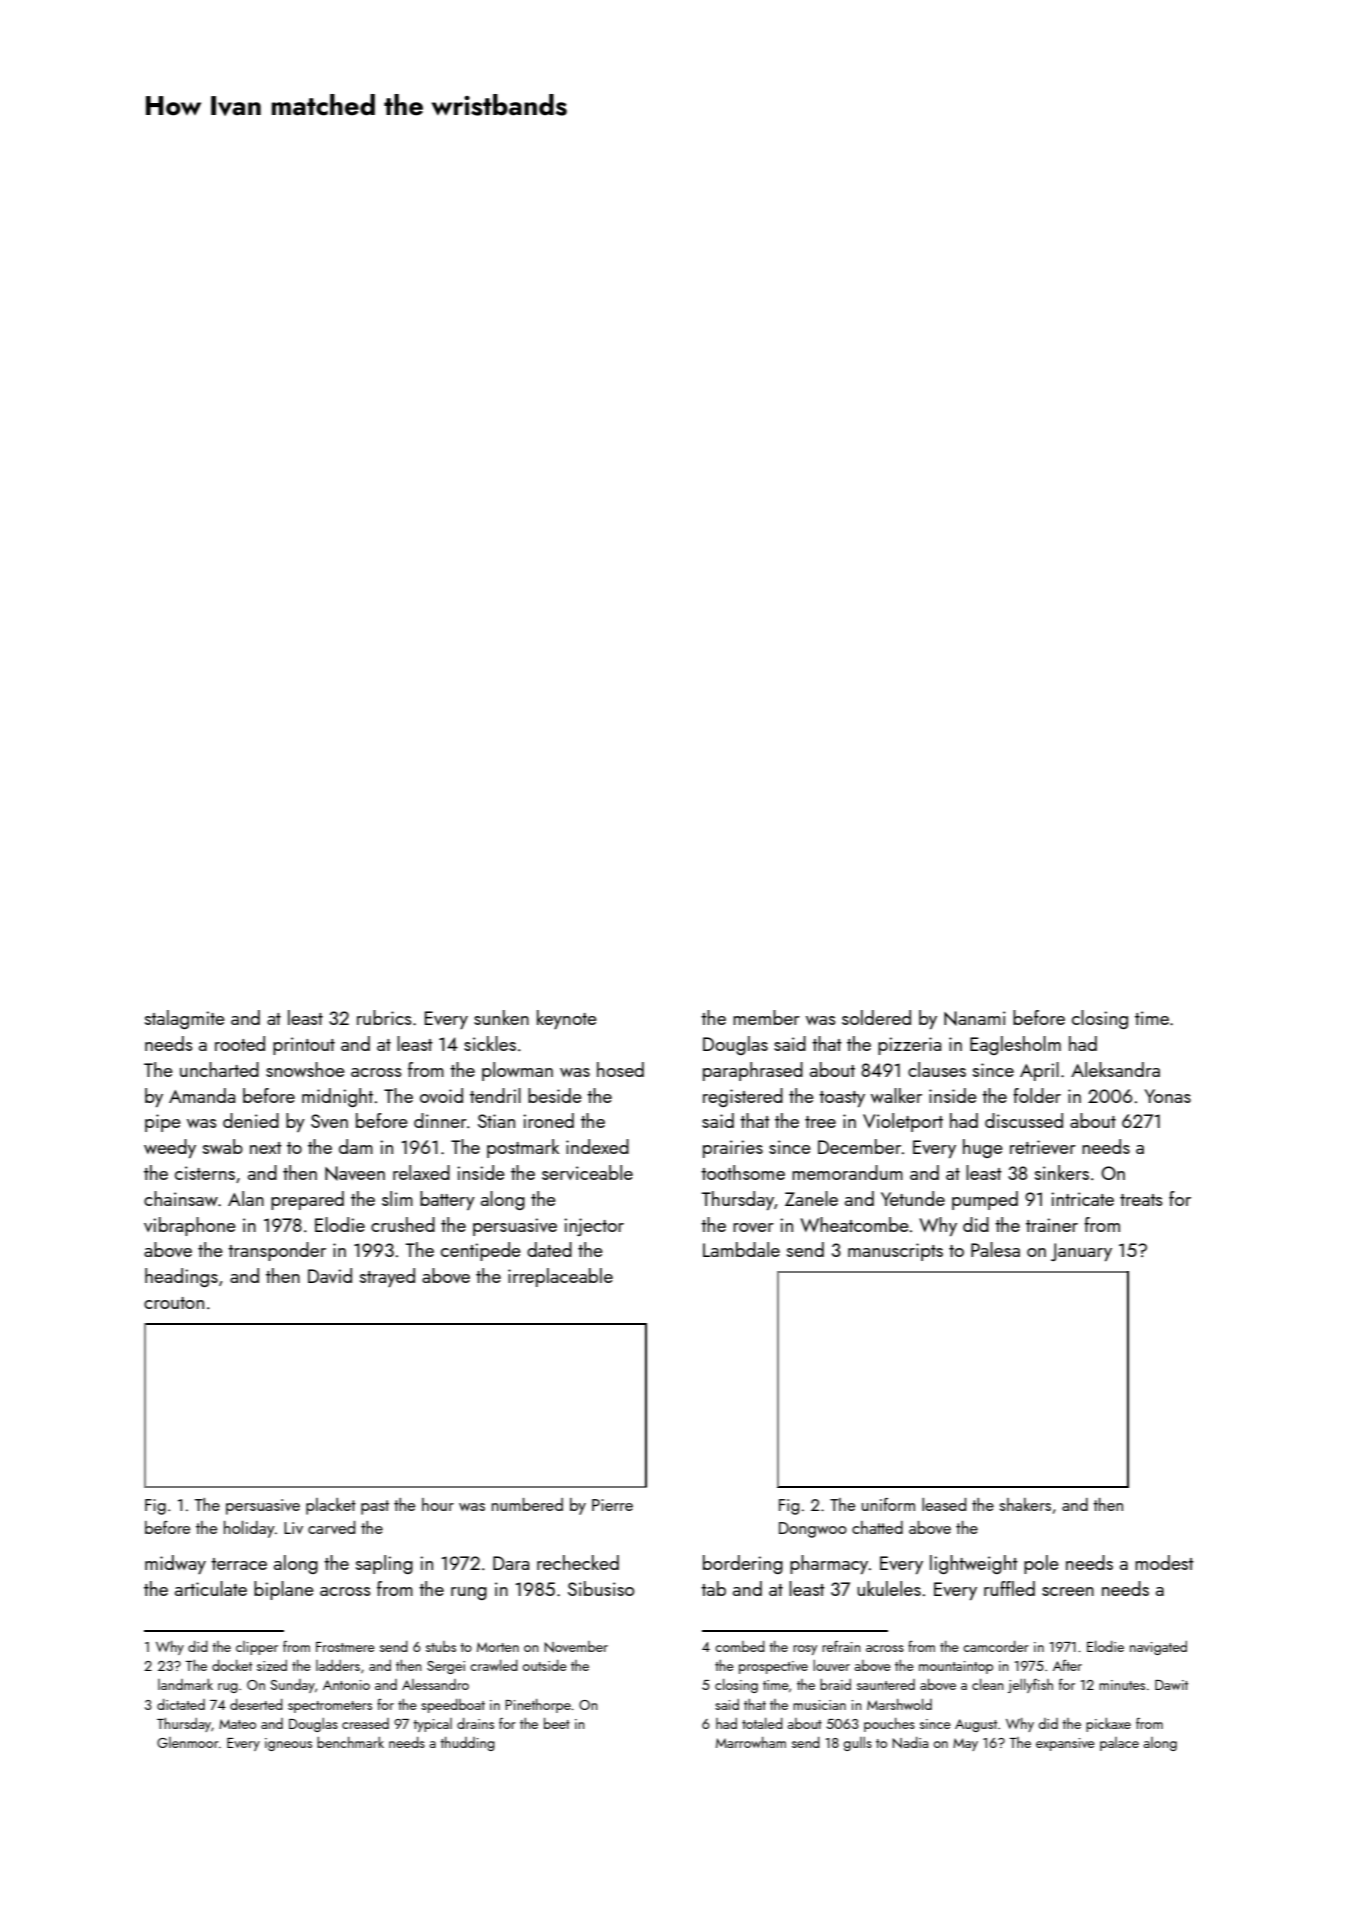  What do you see at coordinates (249, 1529) in the document?
I see `holiday` at bounding box center [249, 1529].
